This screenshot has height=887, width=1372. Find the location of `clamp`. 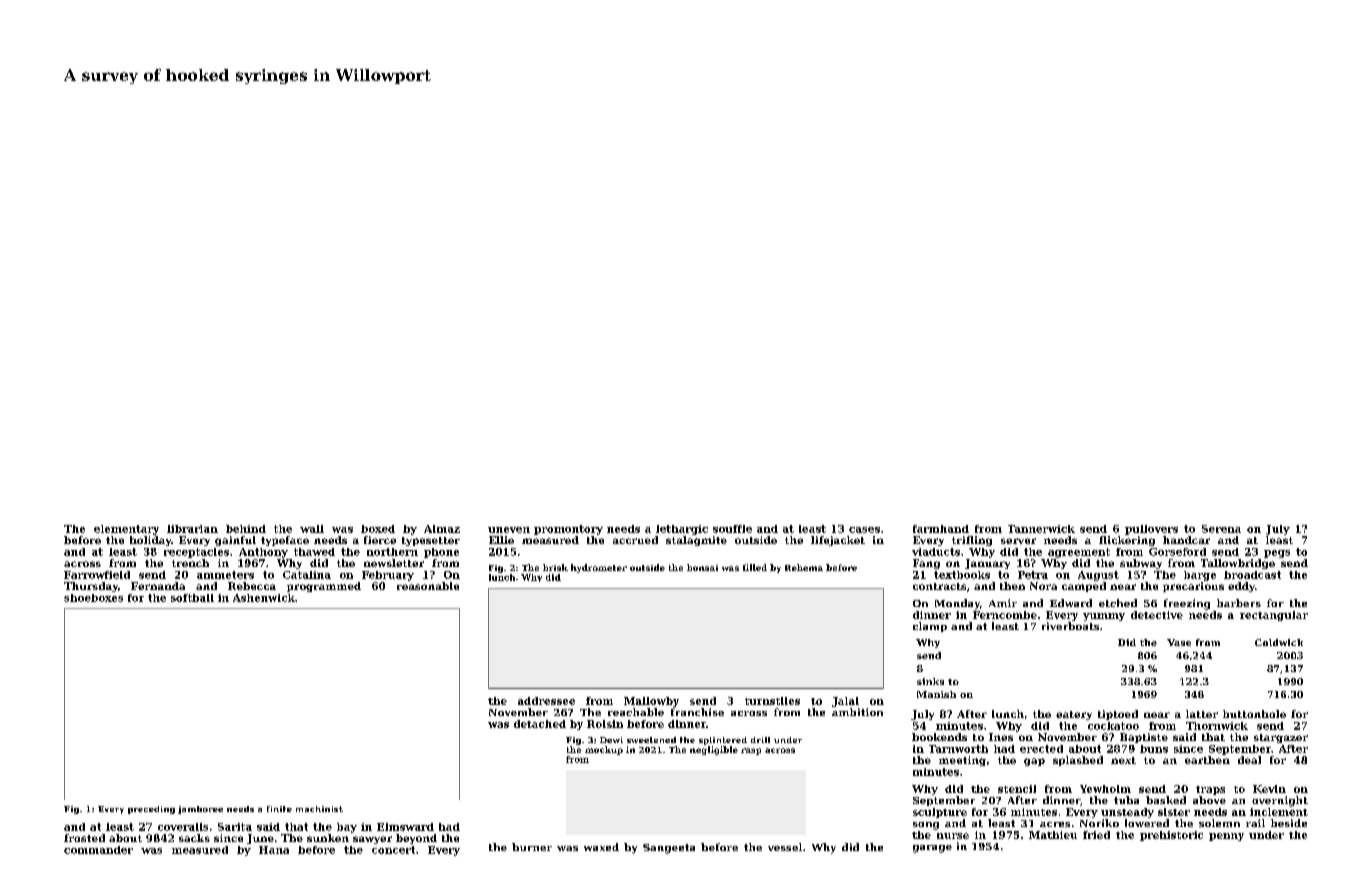

clamp is located at coordinates (930, 627).
